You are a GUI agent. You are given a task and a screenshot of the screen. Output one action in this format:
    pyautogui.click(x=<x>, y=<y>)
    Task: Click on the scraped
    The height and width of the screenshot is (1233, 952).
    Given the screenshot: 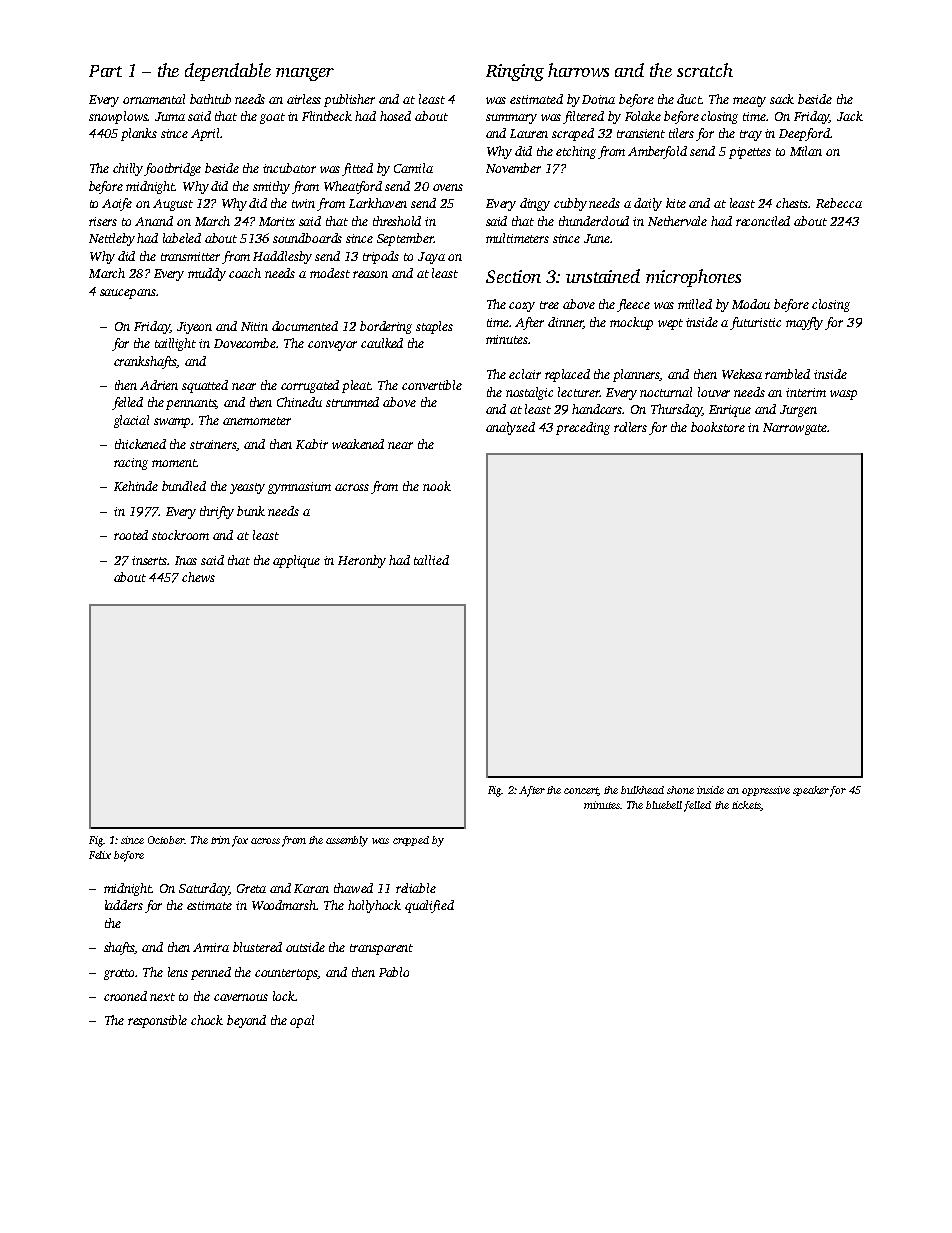 What is the action you would take?
    pyautogui.click(x=573, y=134)
